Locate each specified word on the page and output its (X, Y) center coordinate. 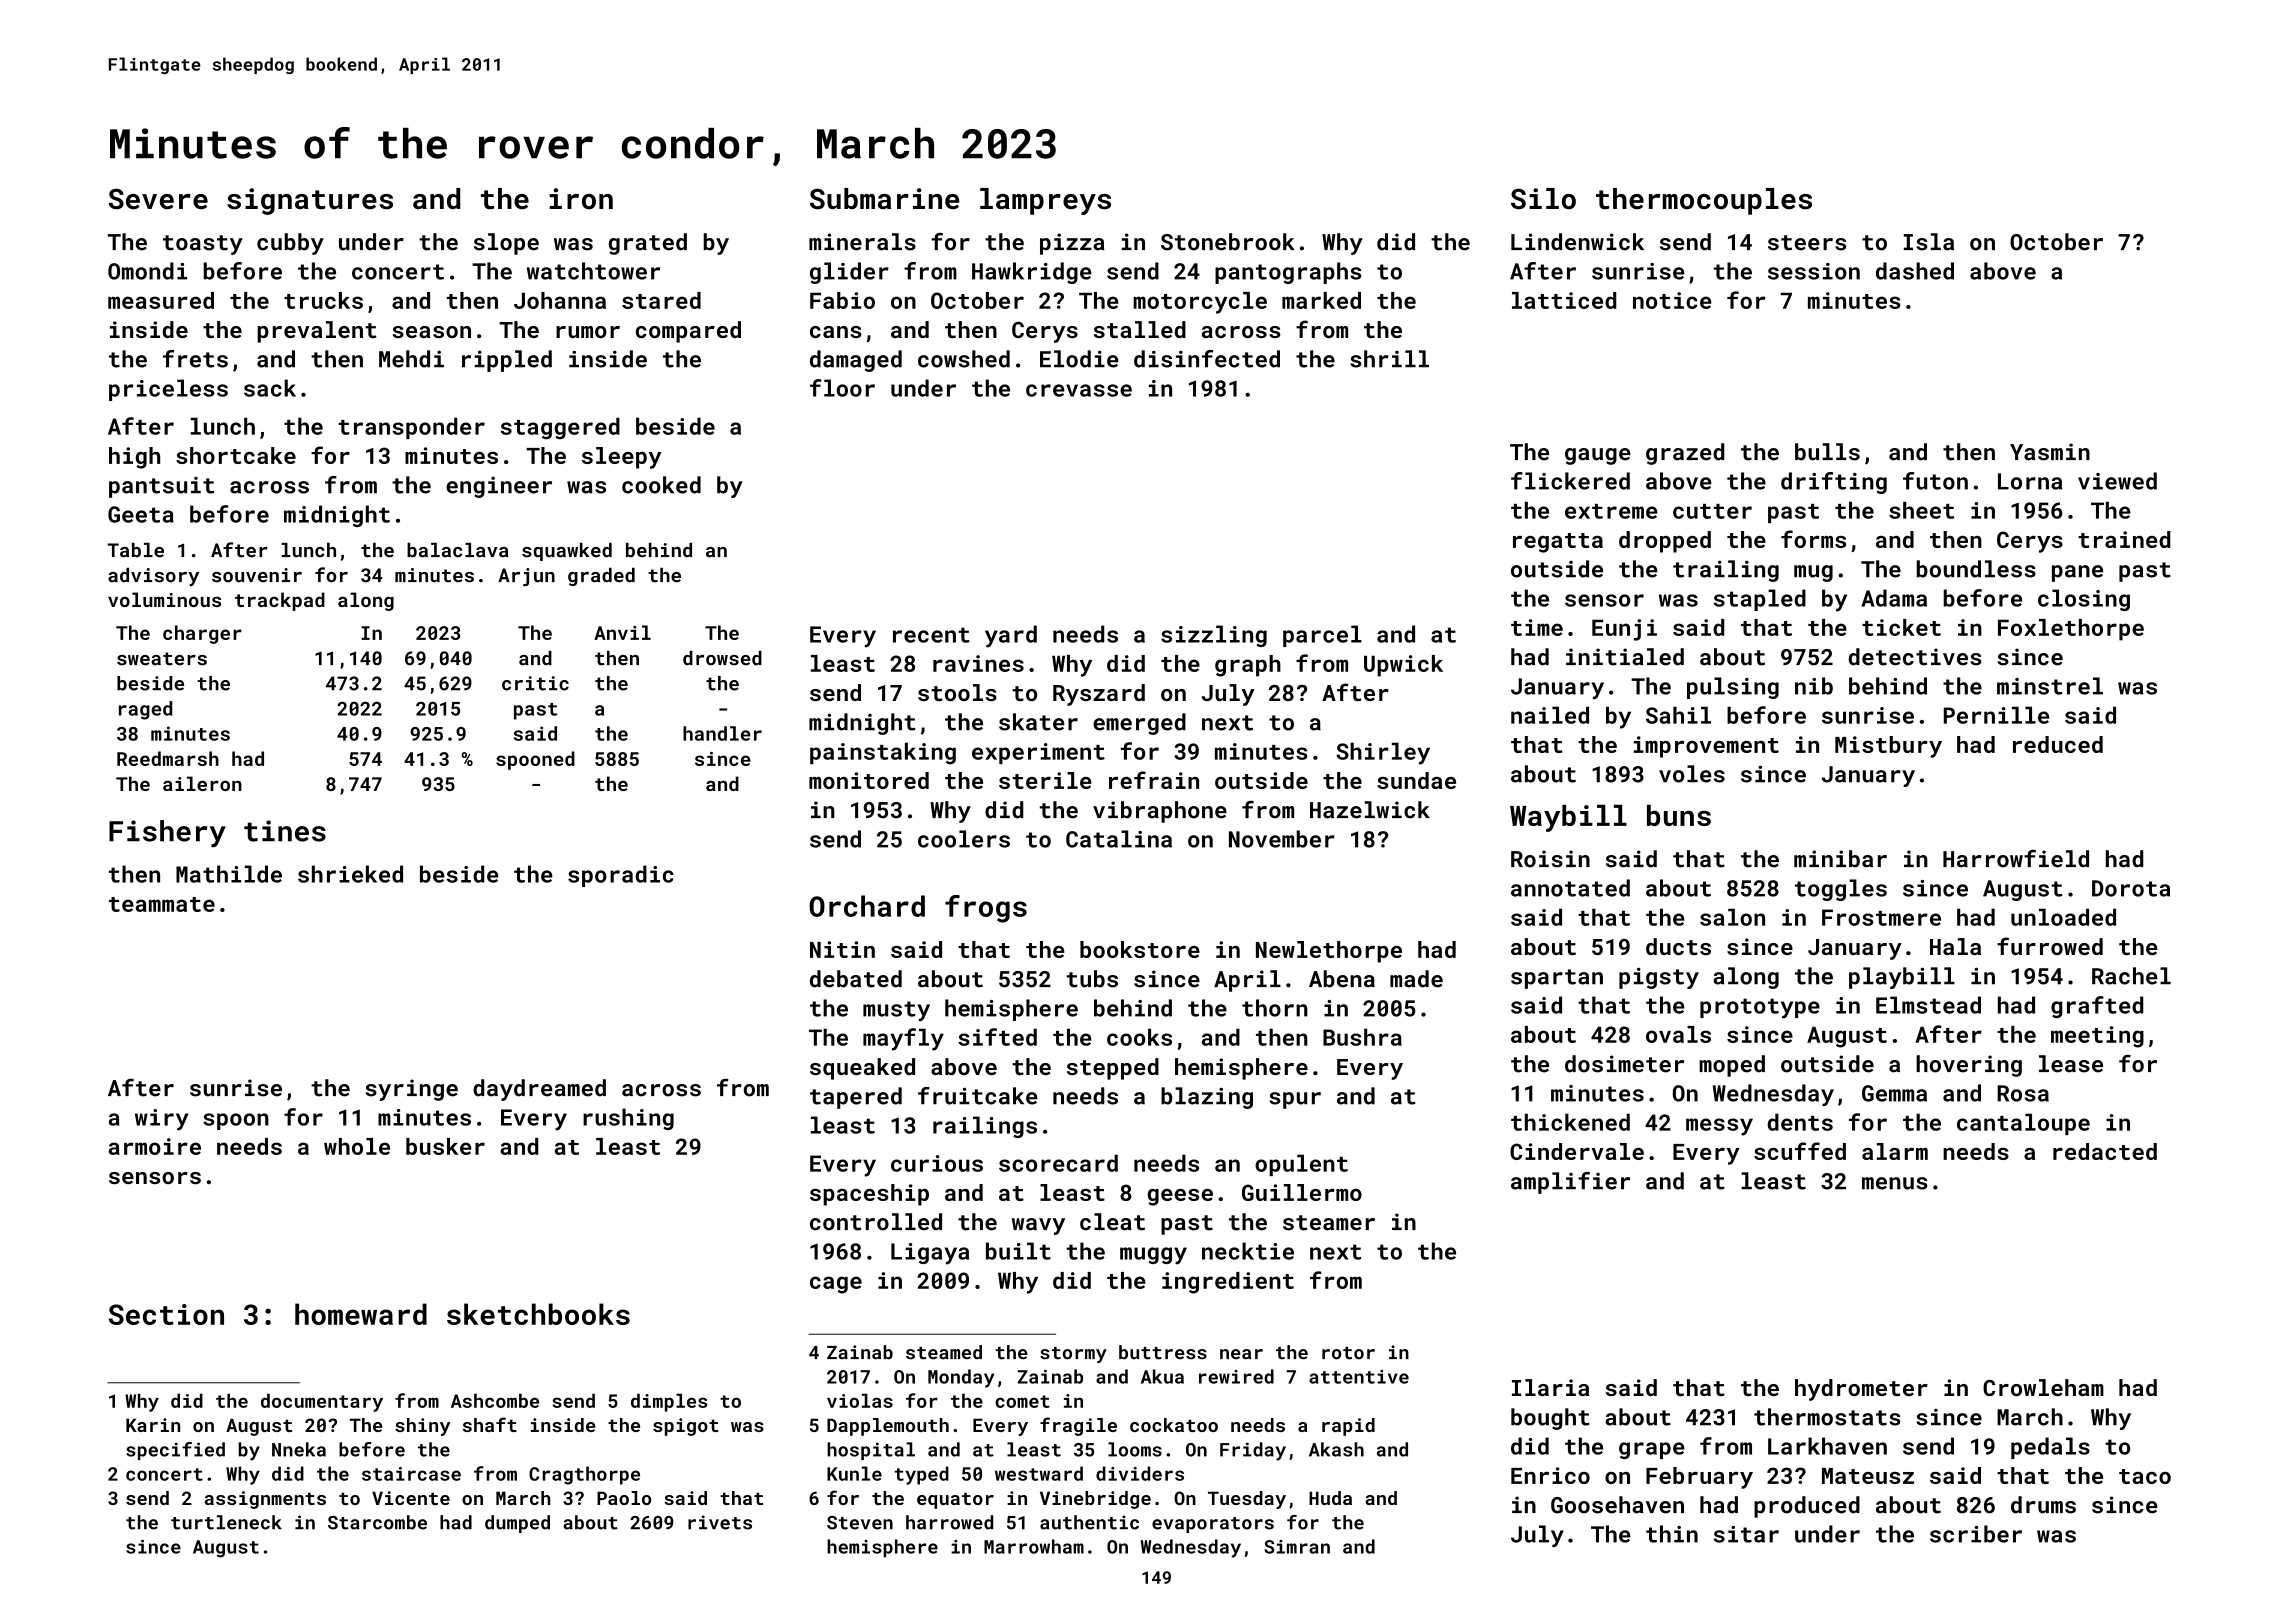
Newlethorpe (1329, 952)
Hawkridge (1032, 273)
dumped (517, 1524)
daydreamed (539, 1090)
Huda (1330, 1498)
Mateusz (1868, 1476)
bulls (1827, 452)
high (134, 458)
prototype (1760, 1008)
